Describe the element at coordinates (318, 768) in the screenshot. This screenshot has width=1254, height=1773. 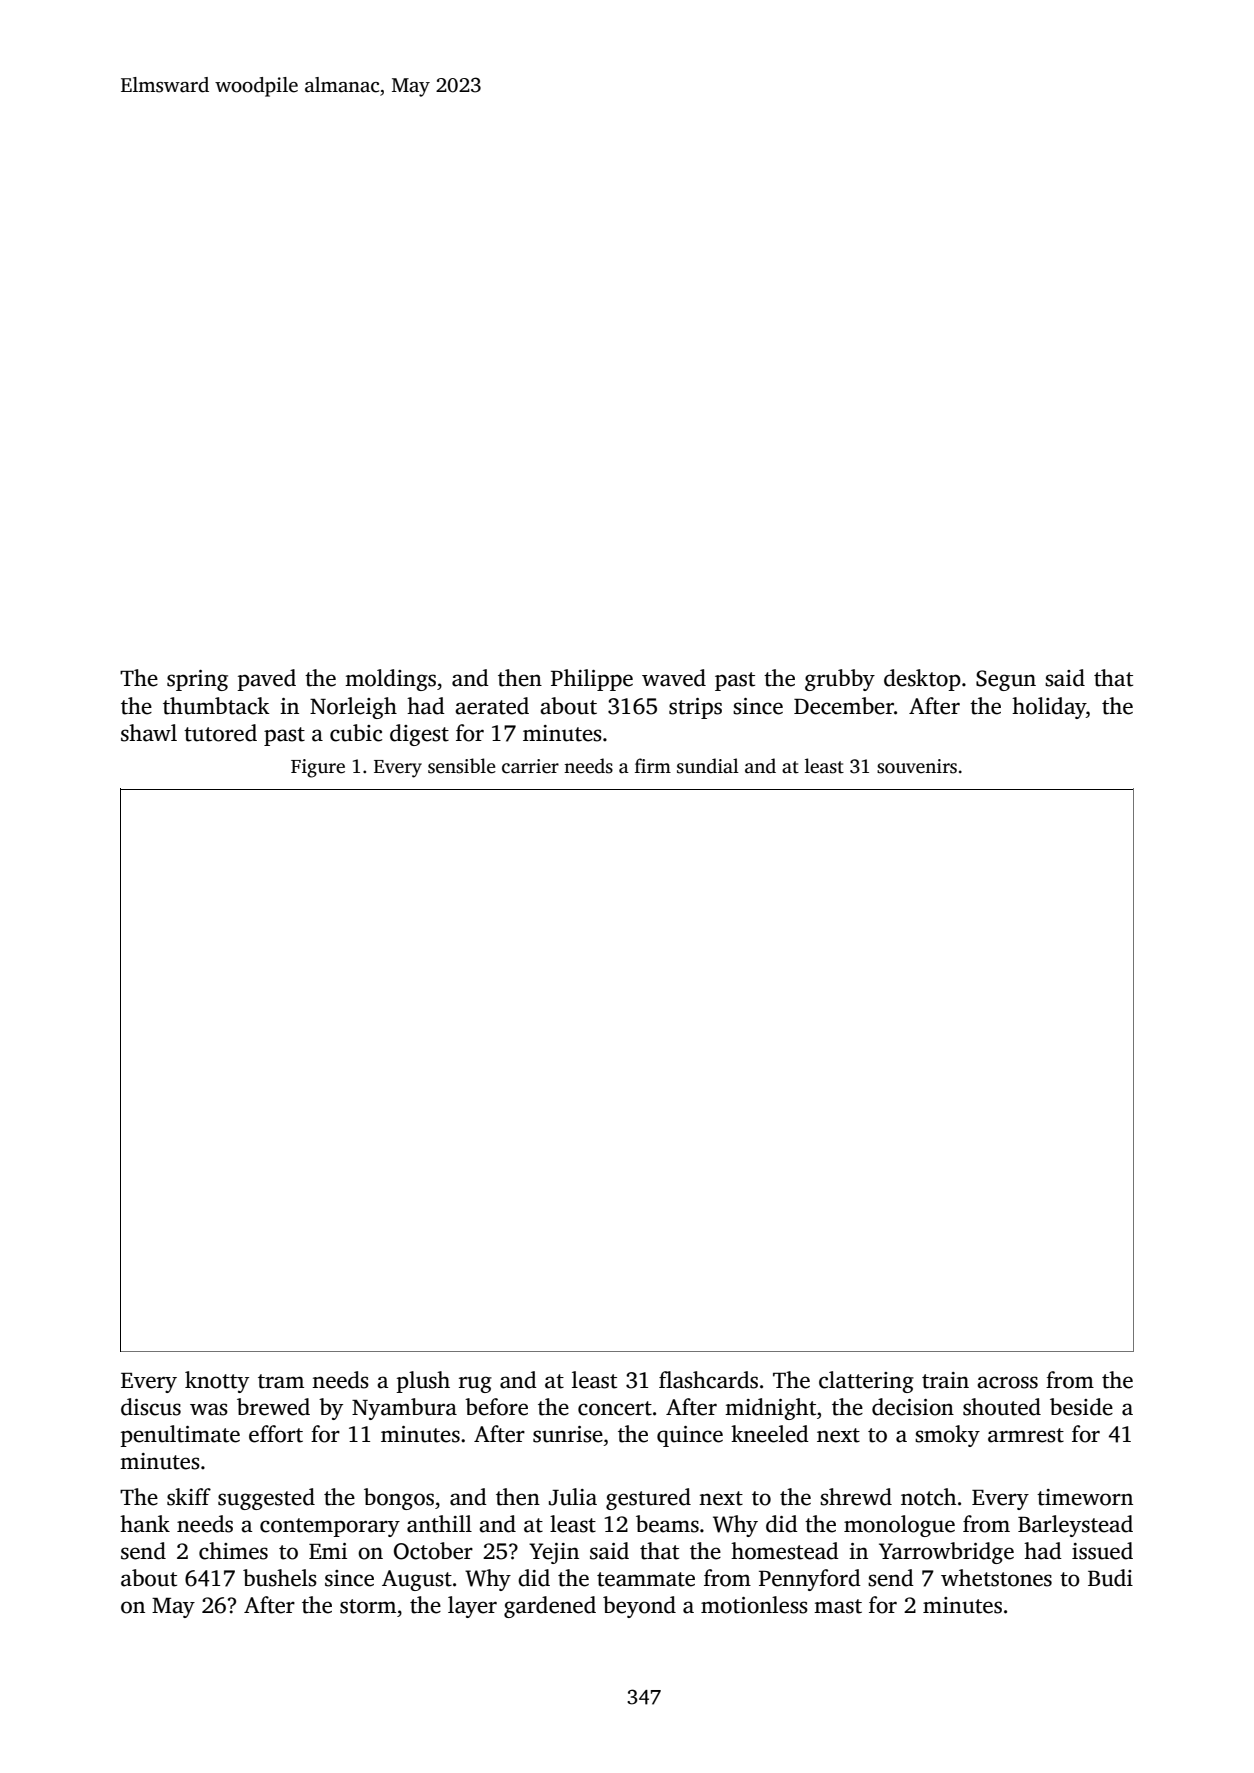
I see `Figure` at that location.
